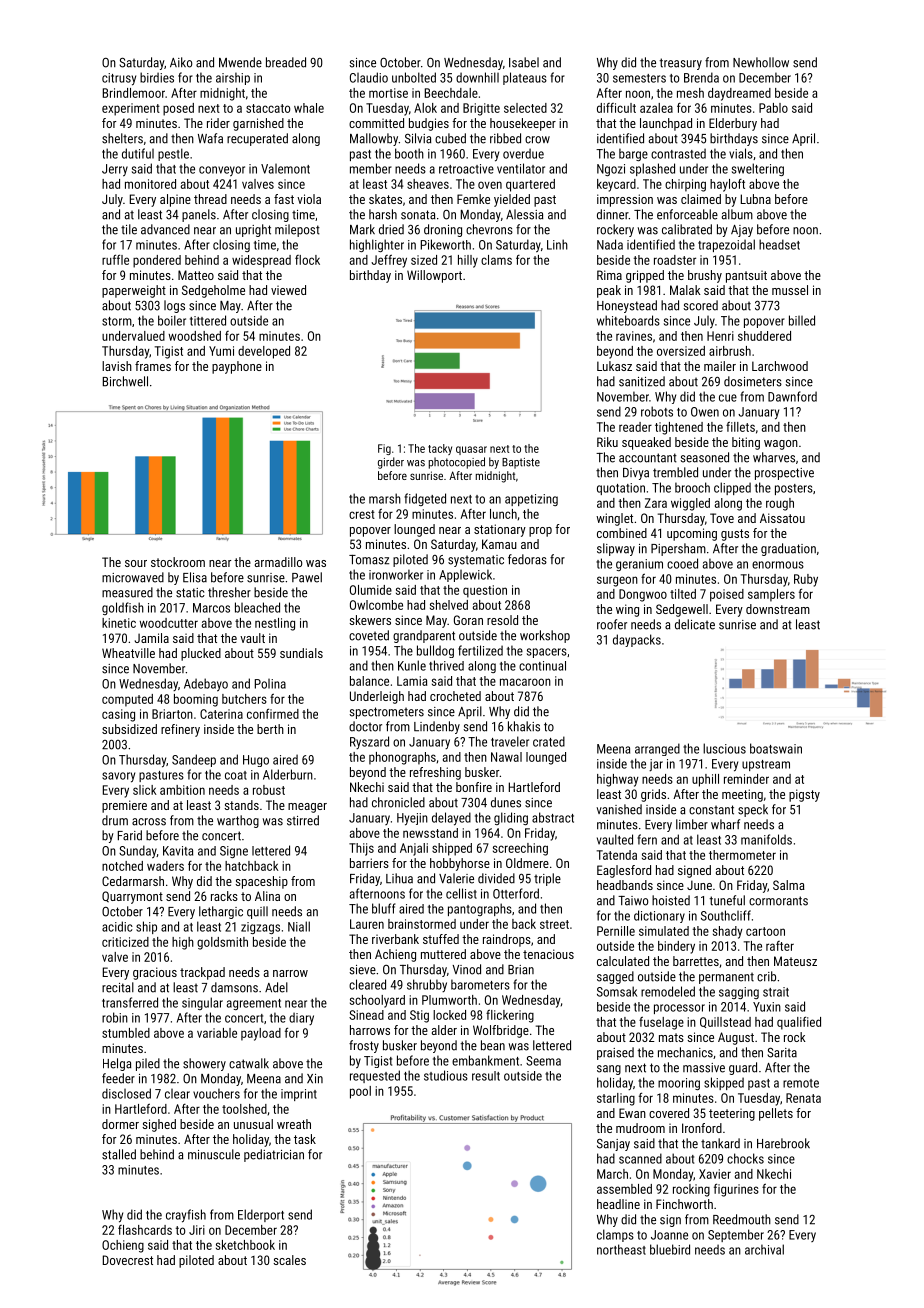 This document has height=1308, width=924. Describe the element at coordinates (615, 1235) in the document. I see `clamps` at that location.
